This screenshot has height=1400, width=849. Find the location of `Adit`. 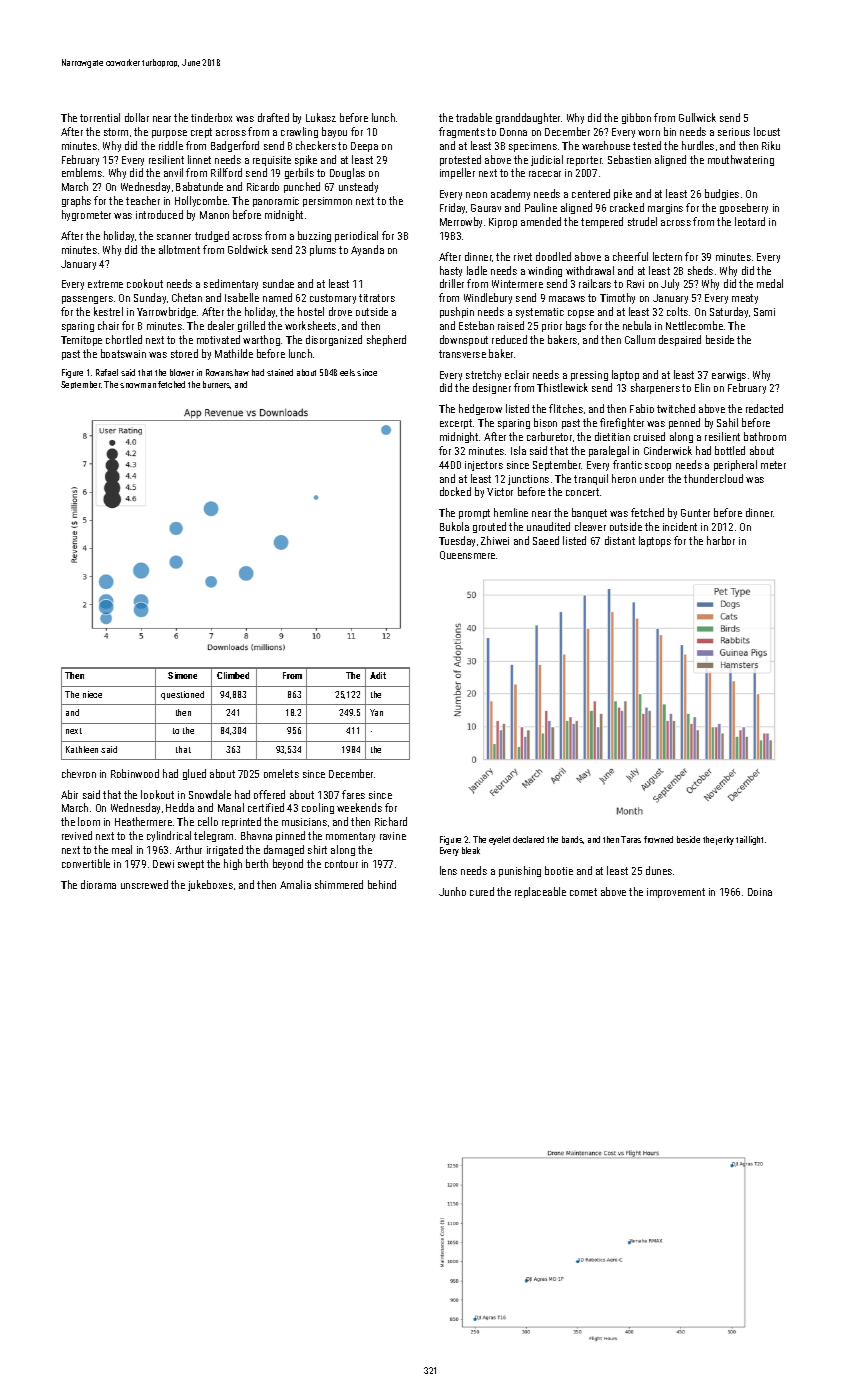

Adit is located at coordinates (378, 675).
